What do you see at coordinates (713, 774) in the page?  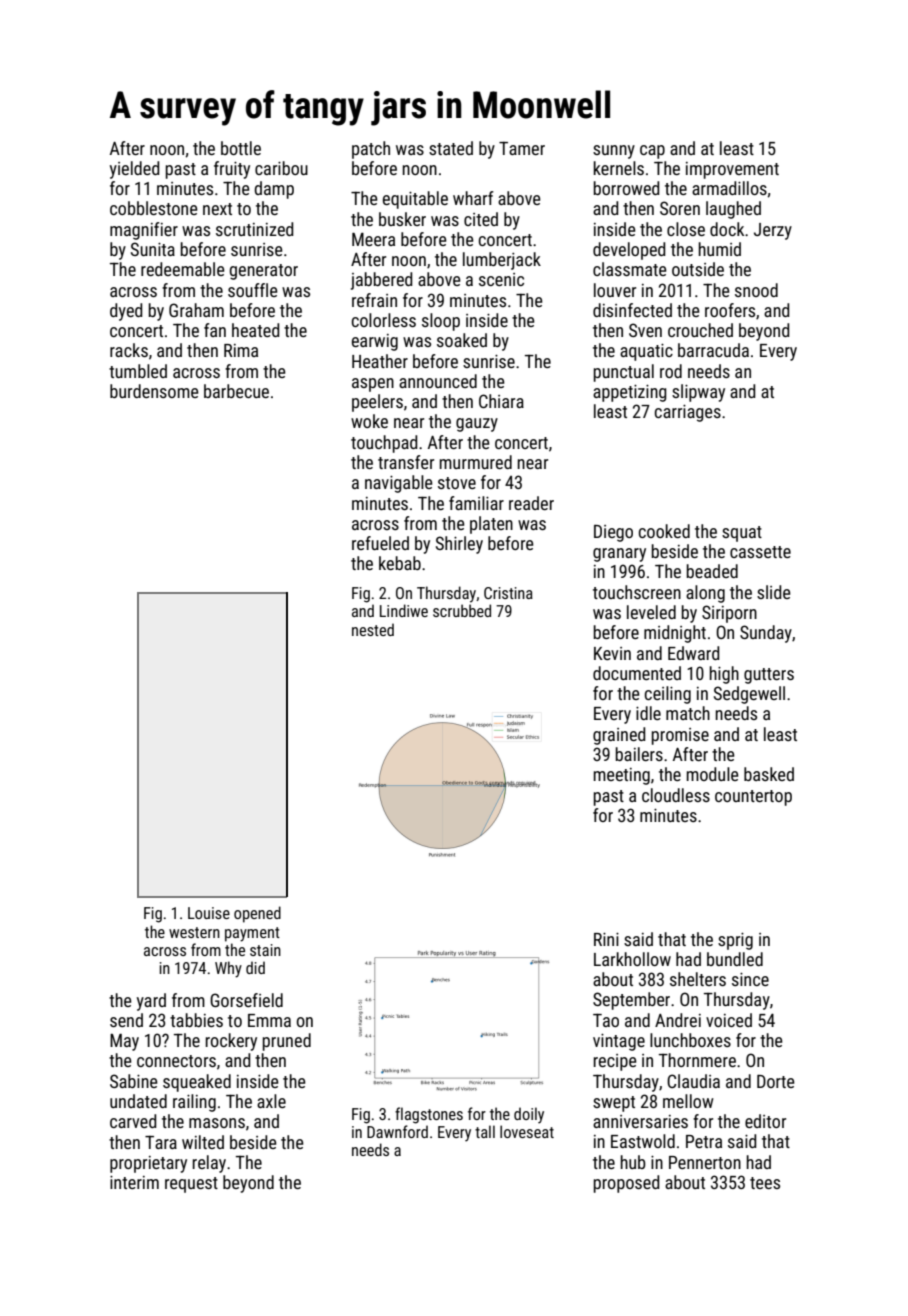 I see `module` at bounding box center [713, 774].
